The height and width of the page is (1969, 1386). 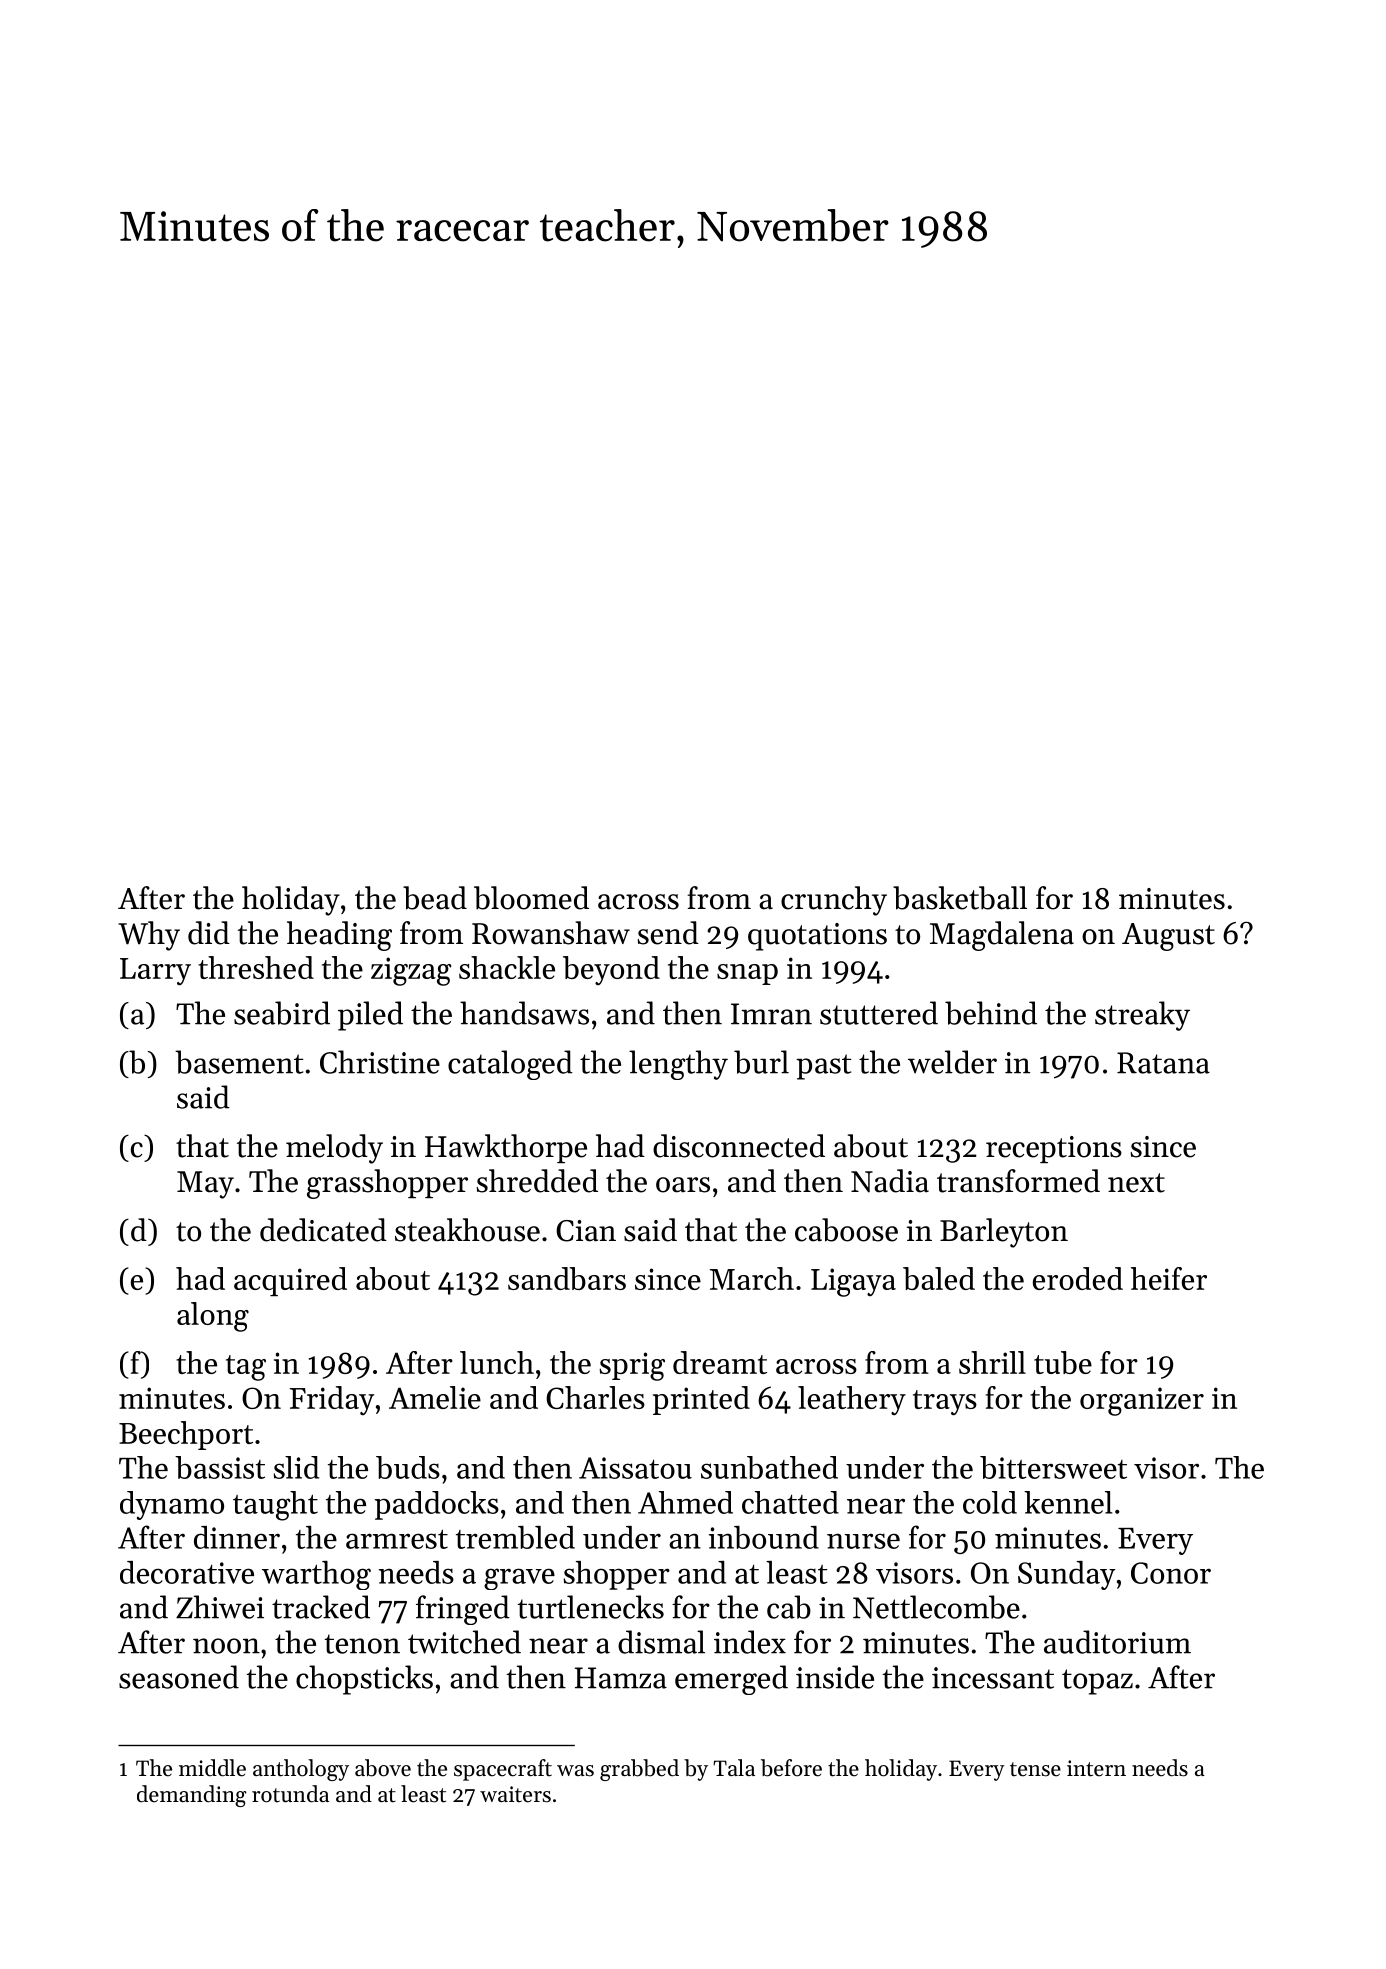 I want to click on bassist, so click(x=220, y=1467).
